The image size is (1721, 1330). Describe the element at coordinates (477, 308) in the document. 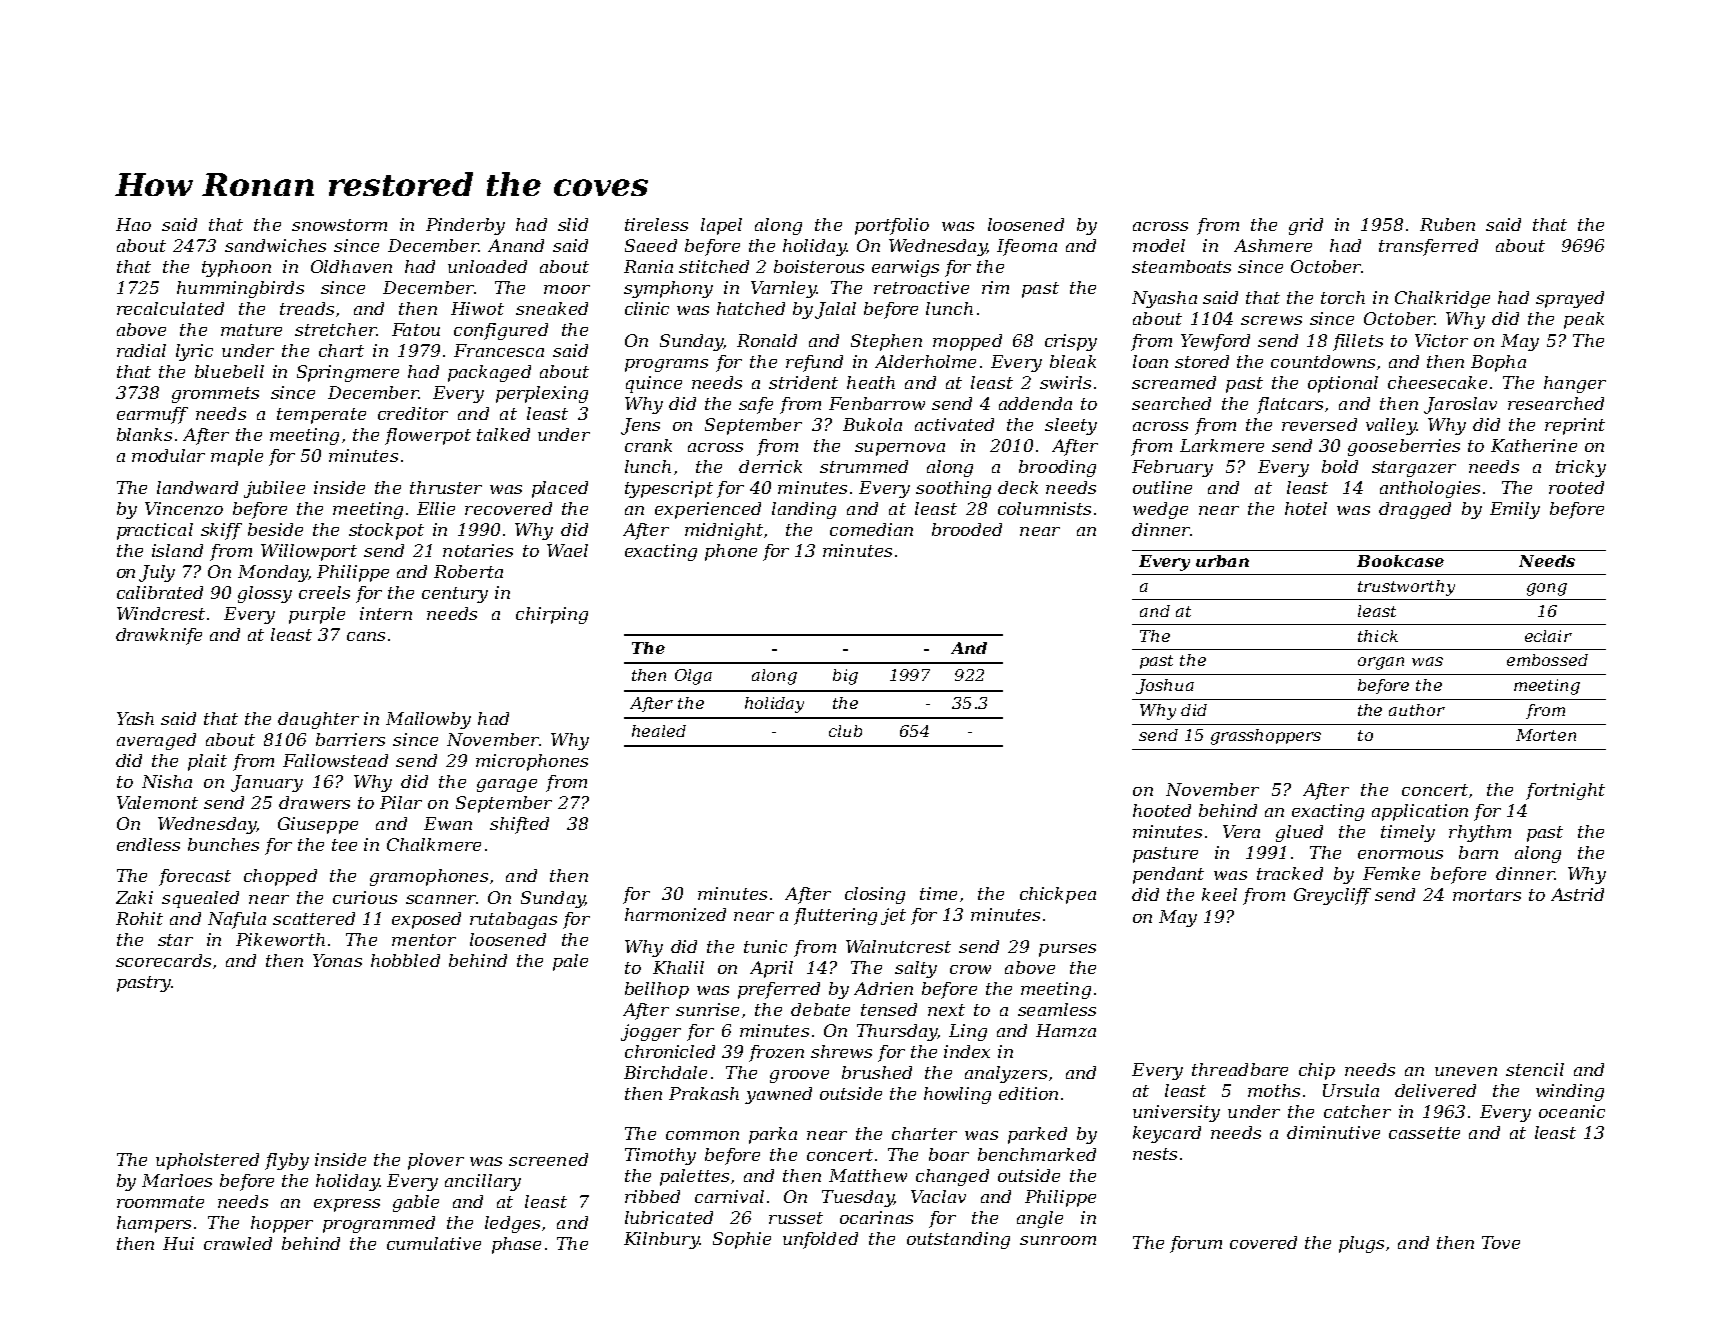

I see `Hiwot` at that location.
